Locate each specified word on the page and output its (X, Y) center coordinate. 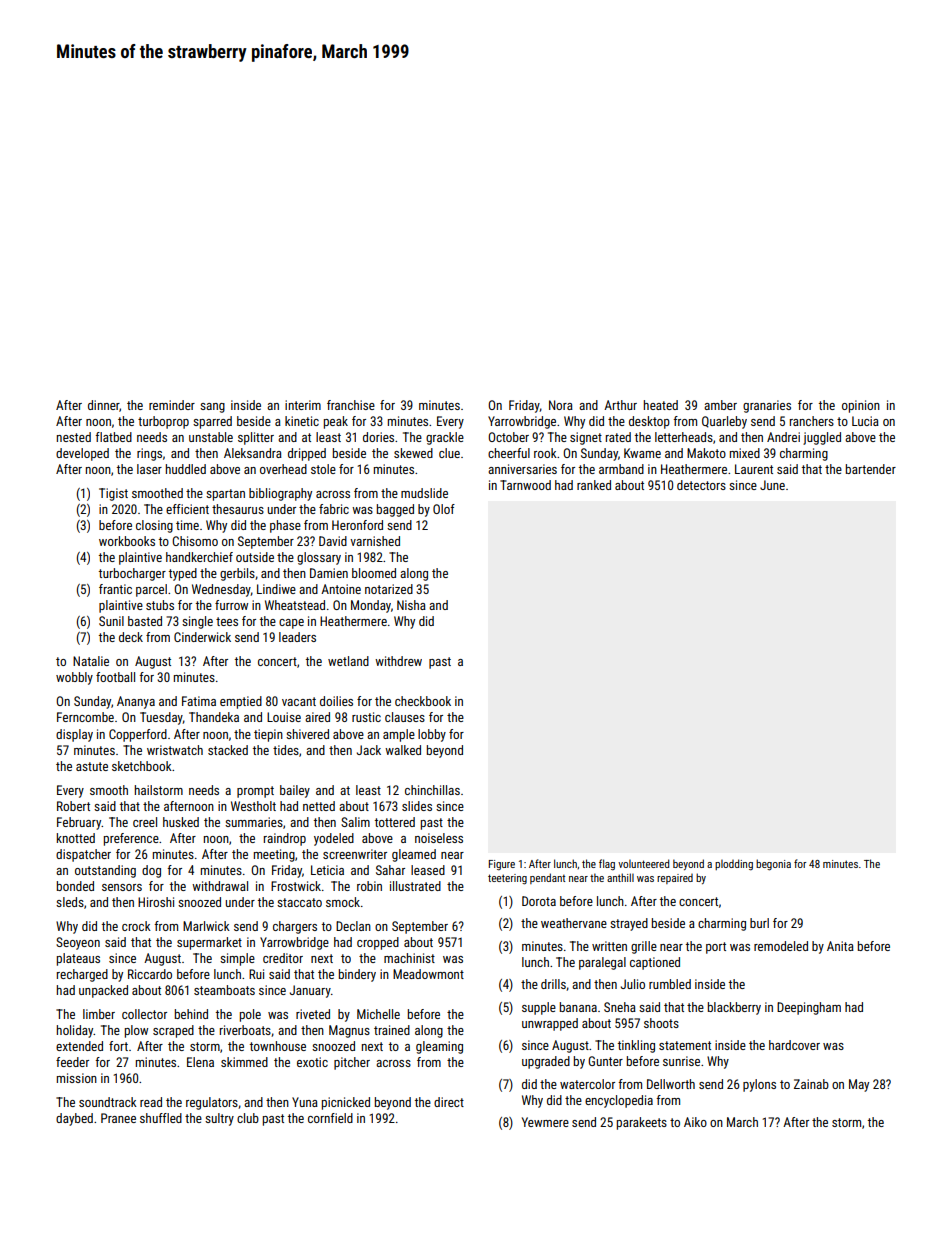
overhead (283, 469)
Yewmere (545, 1122)
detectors (701, 485)
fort (118, 1046)
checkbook (423, 701)
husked (181, 822)
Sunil (111, 621)
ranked (594, 485)
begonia (773, 865)
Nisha (411, 605)
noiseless (439, 838)
